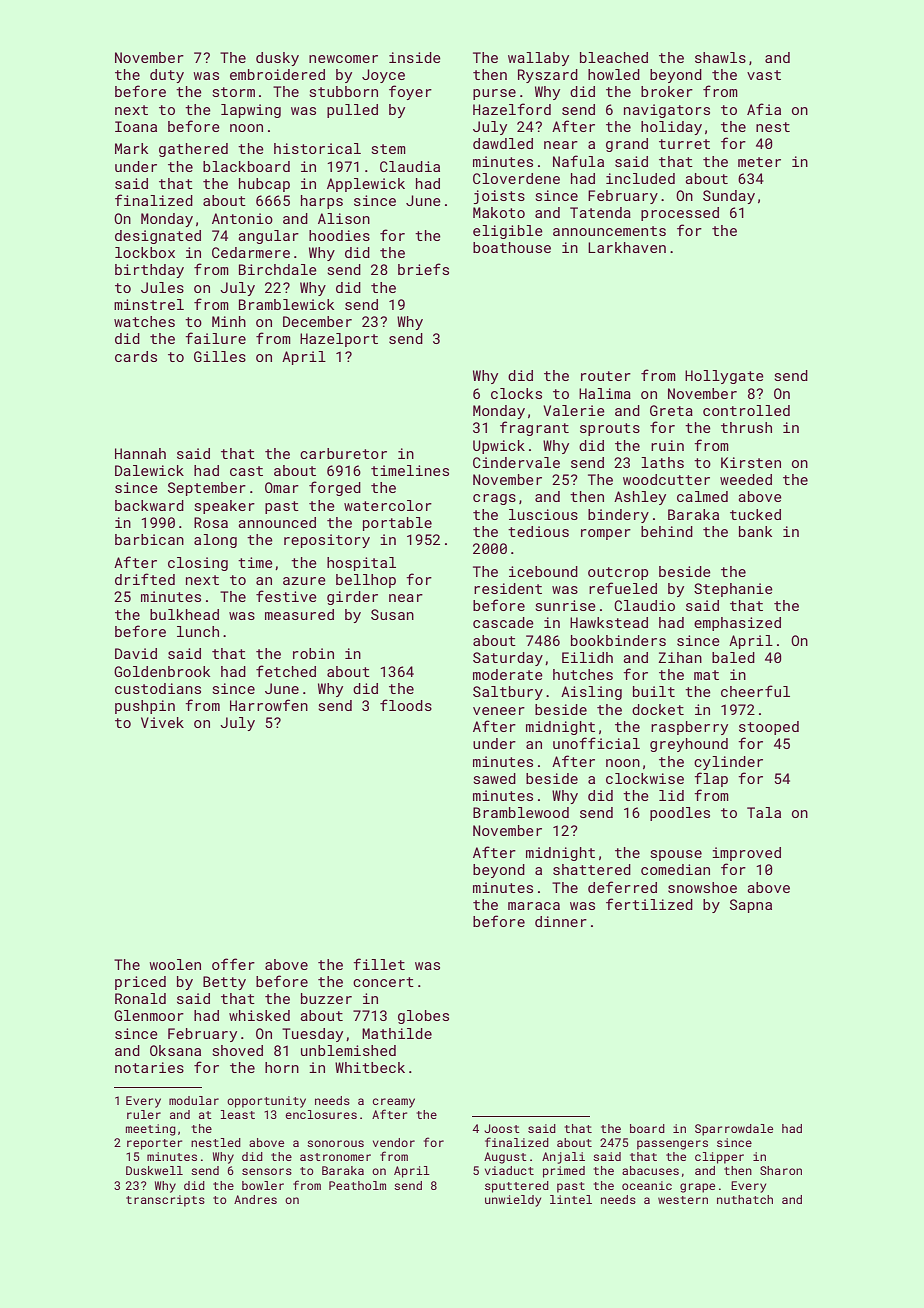 This document has width=924, height=1308. What do you see at coordinates (269, 705) in the document?
I see `Harrowfen` at bounding box center [269, 705].
